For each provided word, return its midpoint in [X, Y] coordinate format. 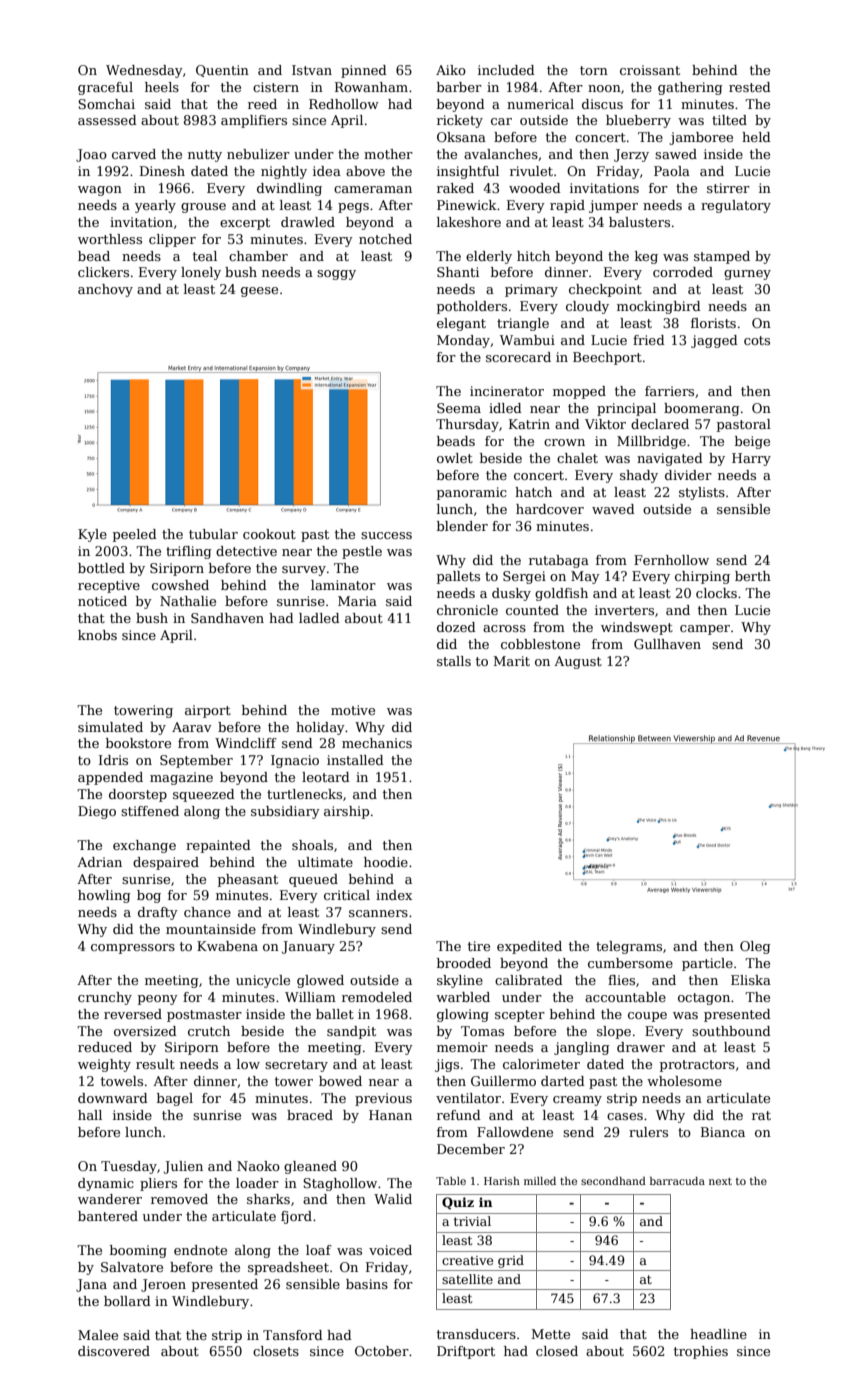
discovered [114, 1351]
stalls [454, 661]
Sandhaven [227, 618]
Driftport [466, 1352]
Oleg [755, 947]
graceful [105, 88]
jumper [613, 206]
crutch [209, 1031]
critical [347, 895]
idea [327, 171]
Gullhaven [667, 644]
